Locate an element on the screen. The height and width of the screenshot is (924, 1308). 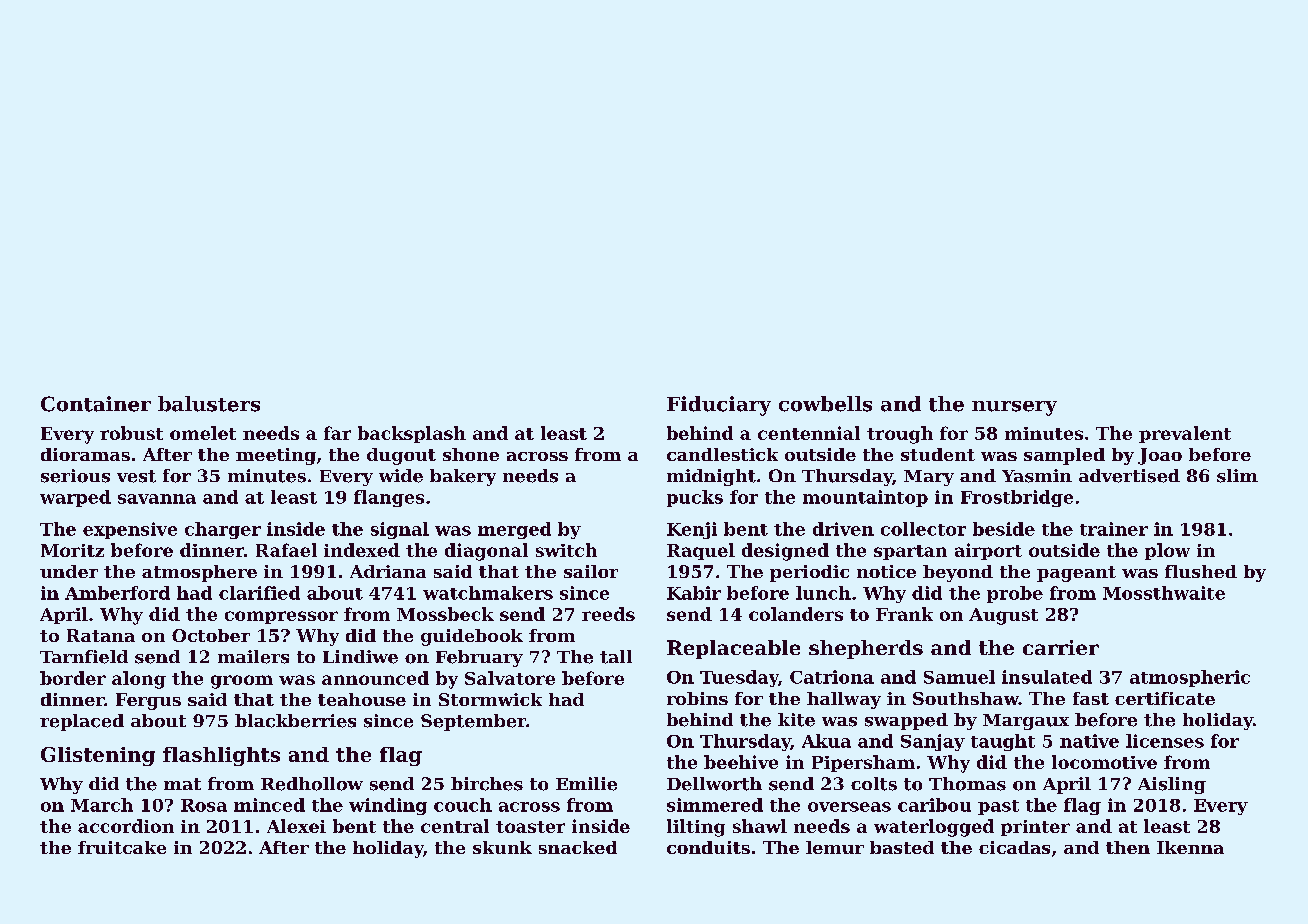
minced is located at coordinates (269, 805).
